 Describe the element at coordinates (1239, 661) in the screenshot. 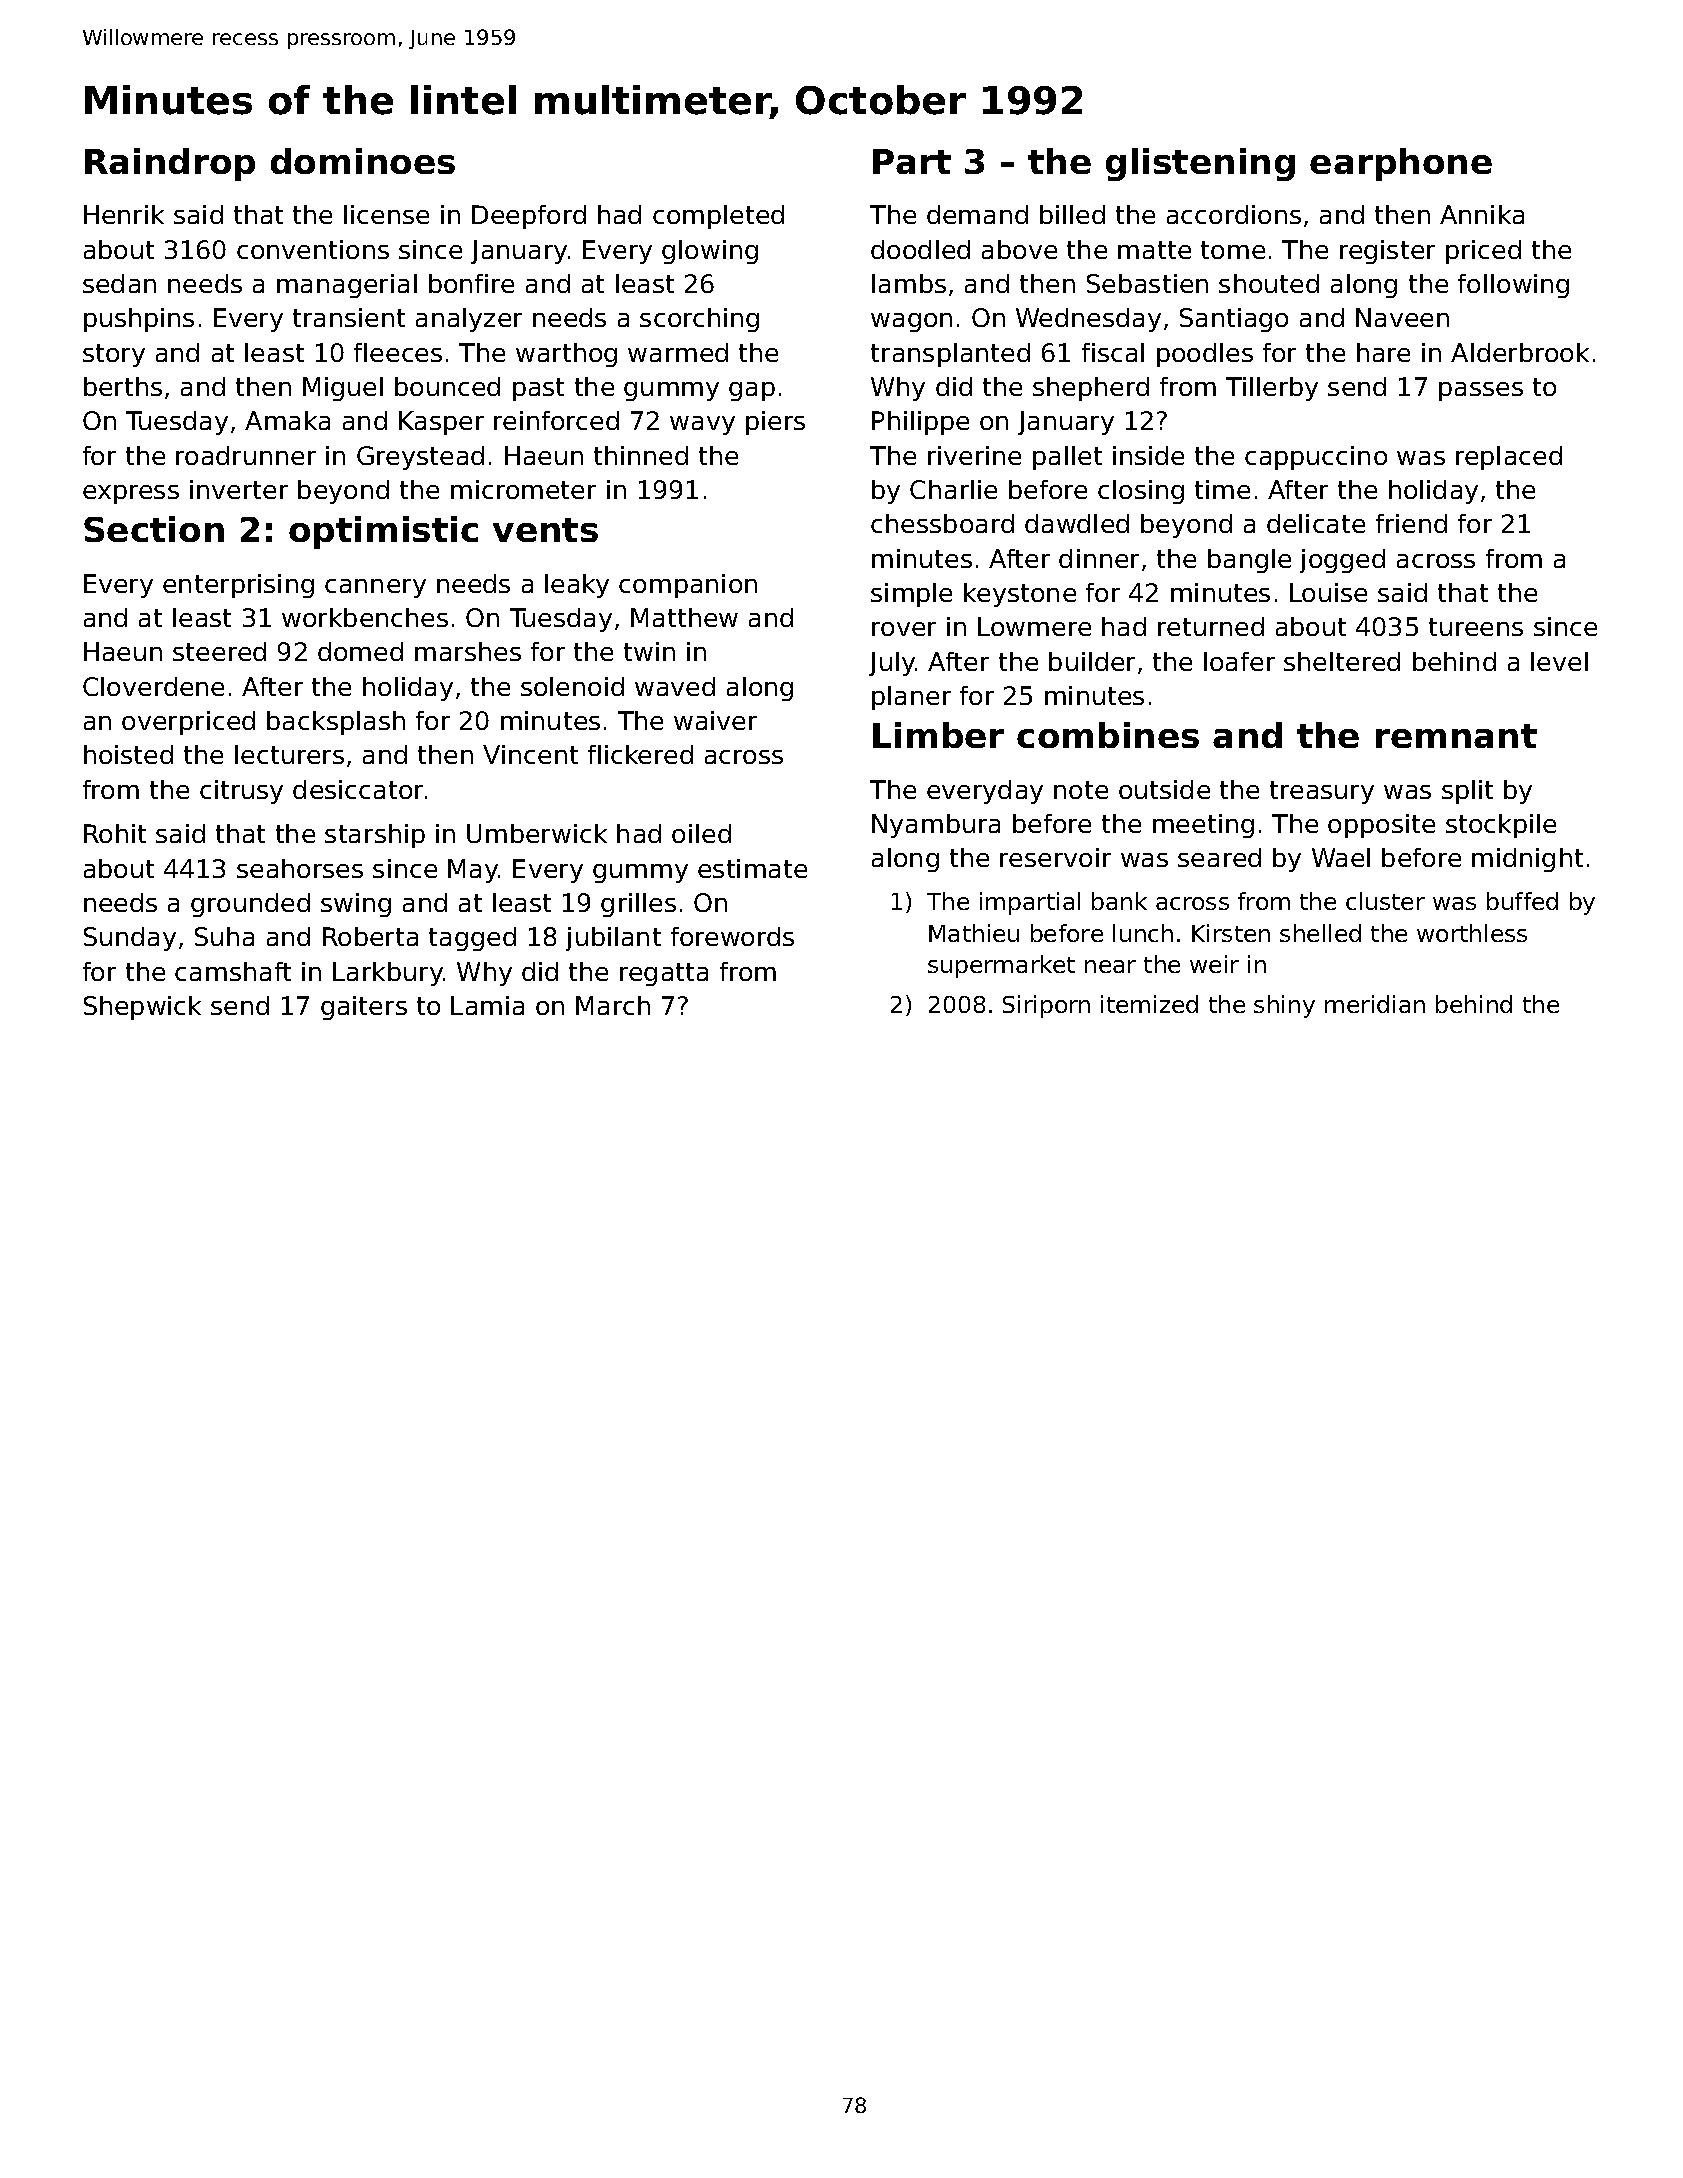

I see `loafer` at that location.
